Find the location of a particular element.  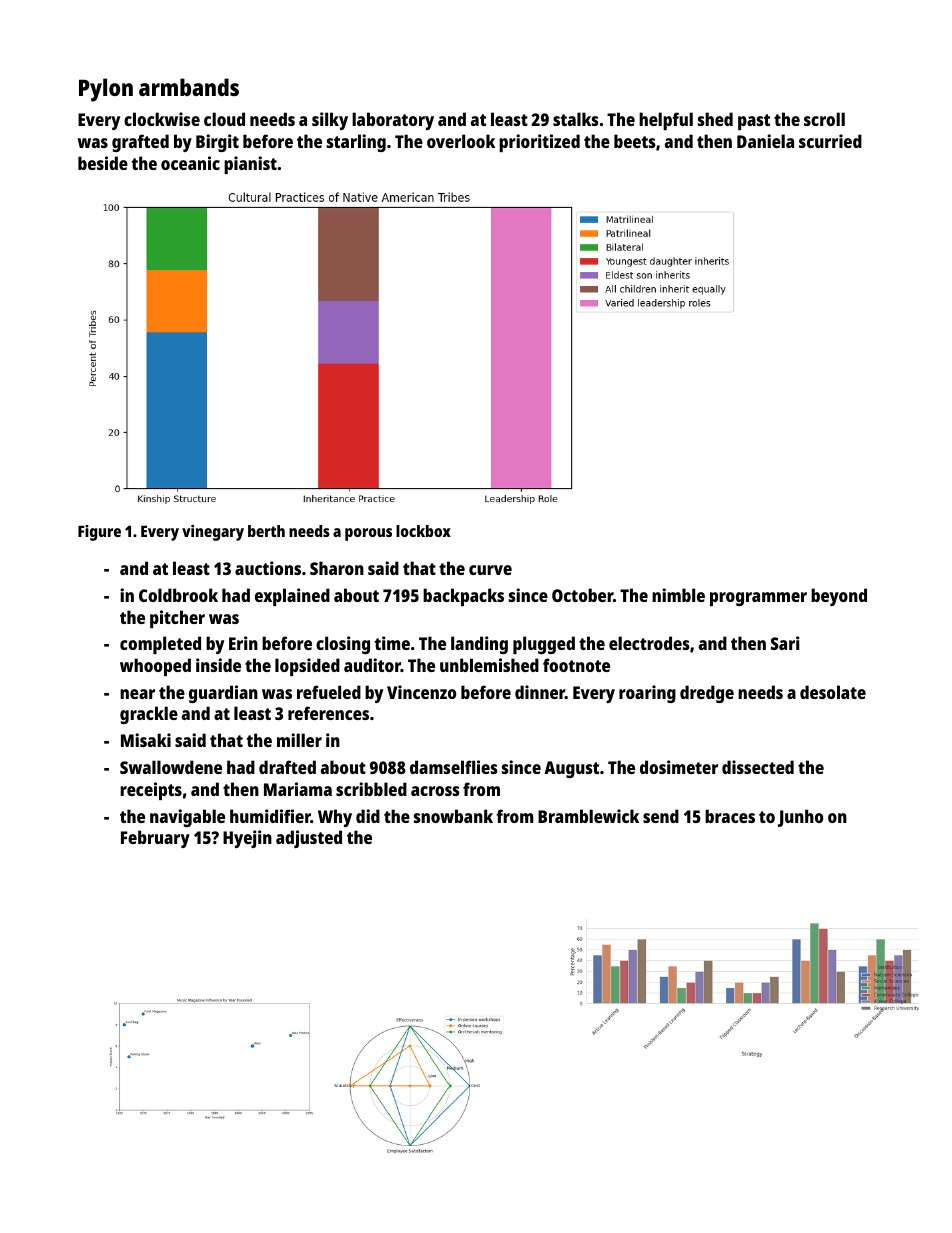

scroll is located at coordinates (824, 119).
